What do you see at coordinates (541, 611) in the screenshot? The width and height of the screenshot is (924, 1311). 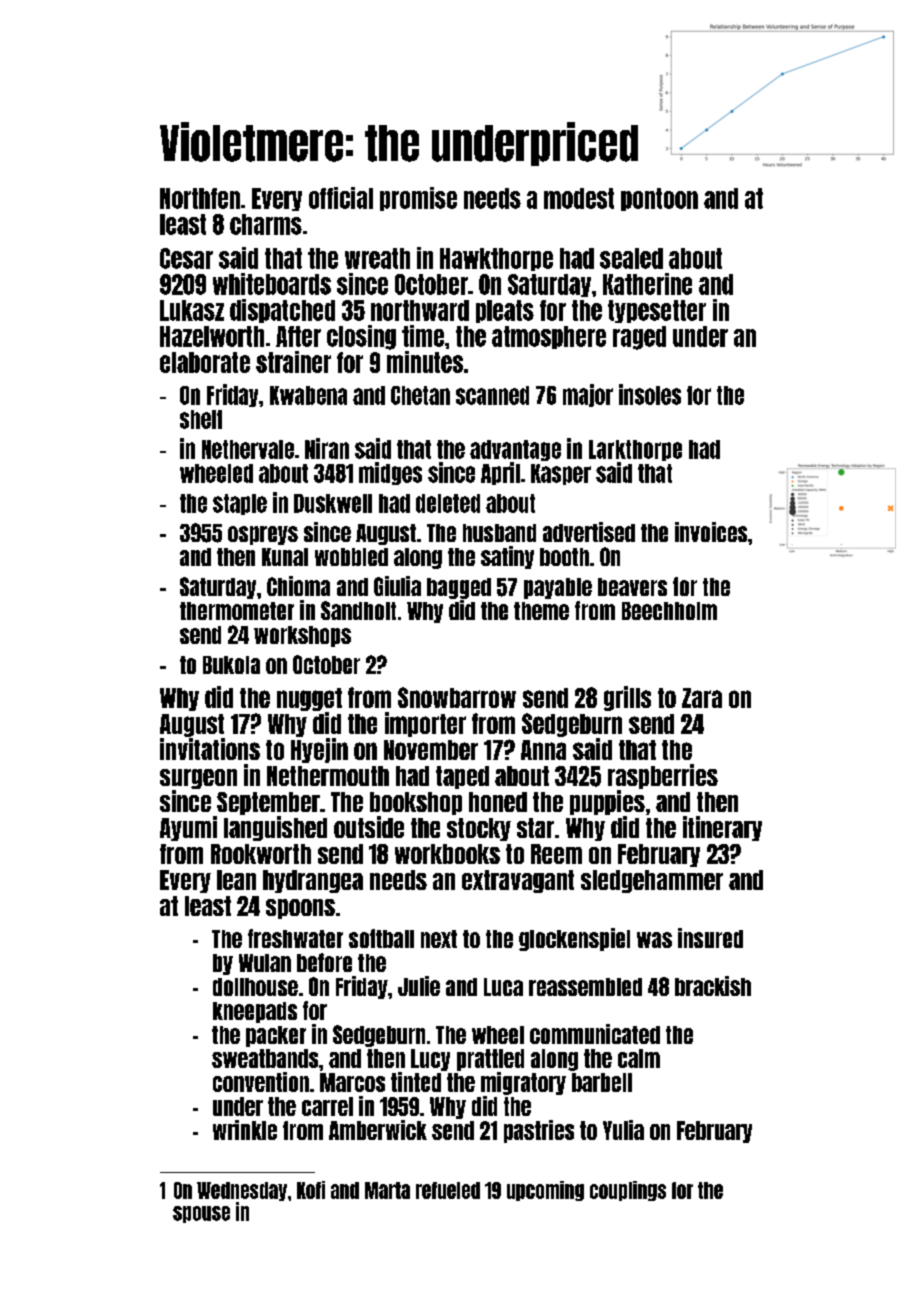 I see `theme` at bounding box center [541, 611].
